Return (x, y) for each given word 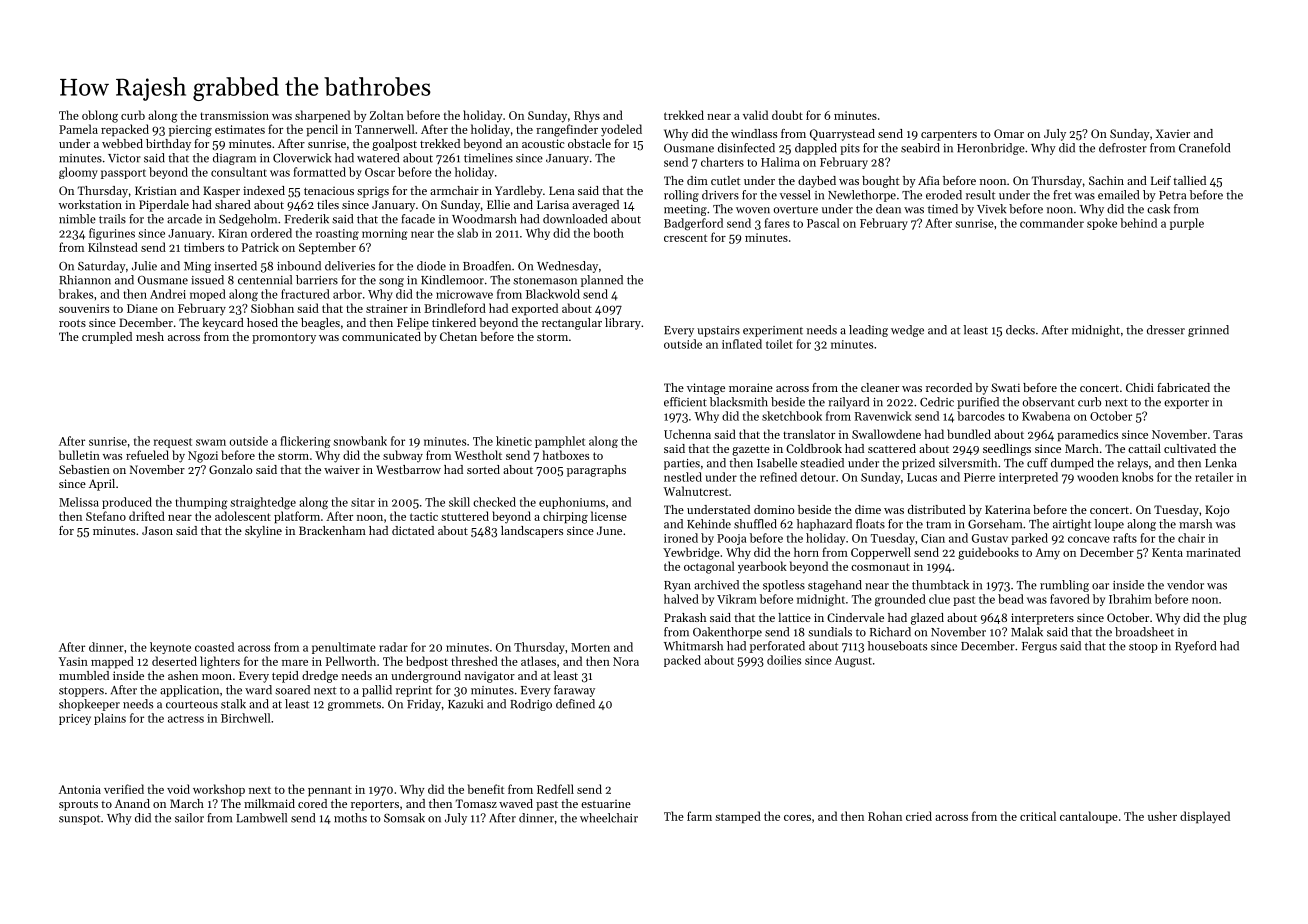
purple (1187, 224)
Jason (157, 530)
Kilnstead (113, 247)
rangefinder (567, 130)
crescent (685, 238)
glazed (927, 619)
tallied (1189, 180)
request (173, 443)
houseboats (897, 646)
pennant (330, 791)
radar (393, 647)
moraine (751, 387)
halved (681, 599)
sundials (830, 632)
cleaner (880, 387)
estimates (240, 129)
